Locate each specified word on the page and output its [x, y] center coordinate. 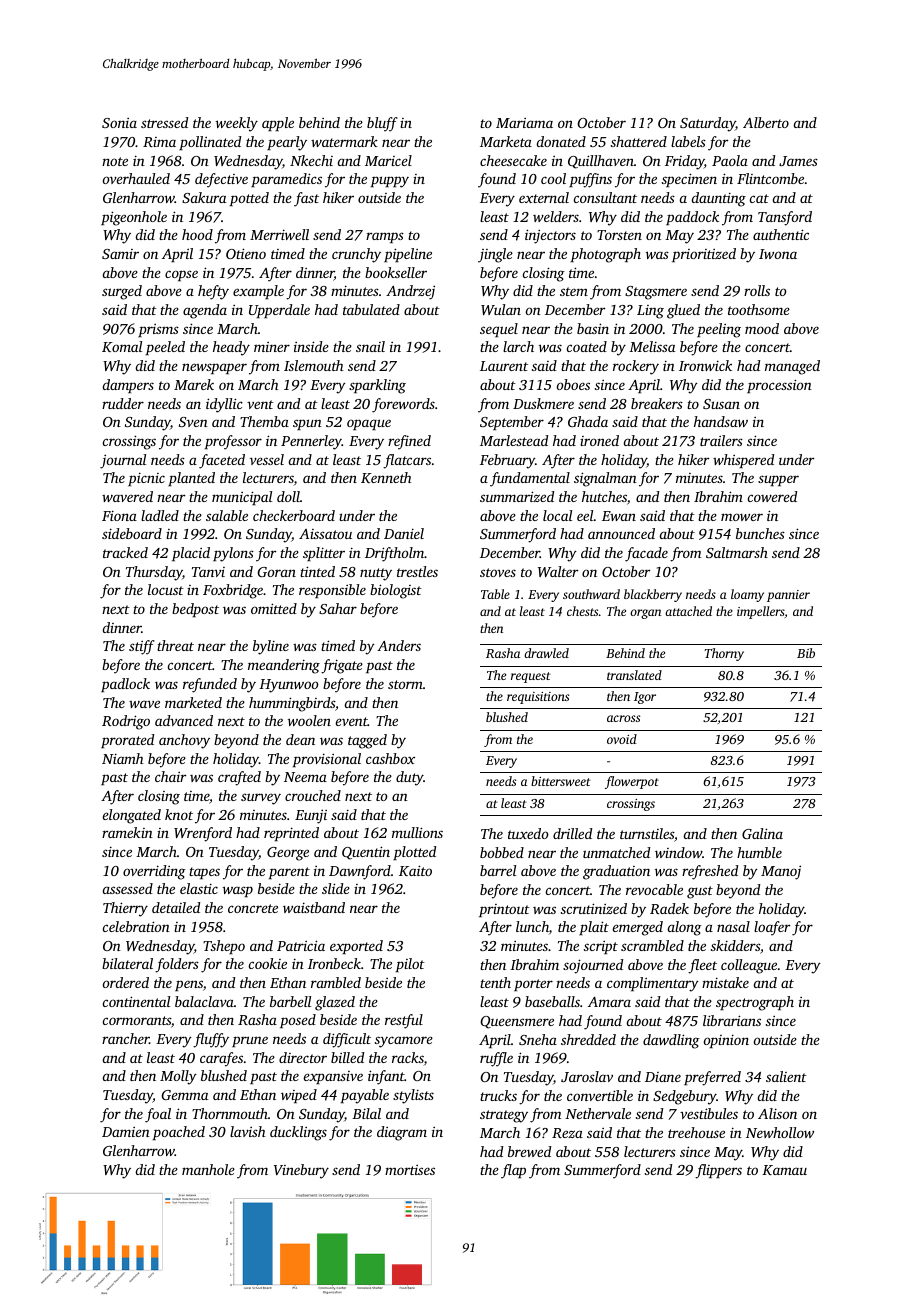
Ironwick [705, 365]
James [798, 161]
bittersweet [561, 781]
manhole [208, 1169]
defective [221, 180]
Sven [193, 422]
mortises [410, 1170]
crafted [239, 778]
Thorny [724, 654]
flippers [718, 1171]
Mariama [524, 123]
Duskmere [543, 403]
